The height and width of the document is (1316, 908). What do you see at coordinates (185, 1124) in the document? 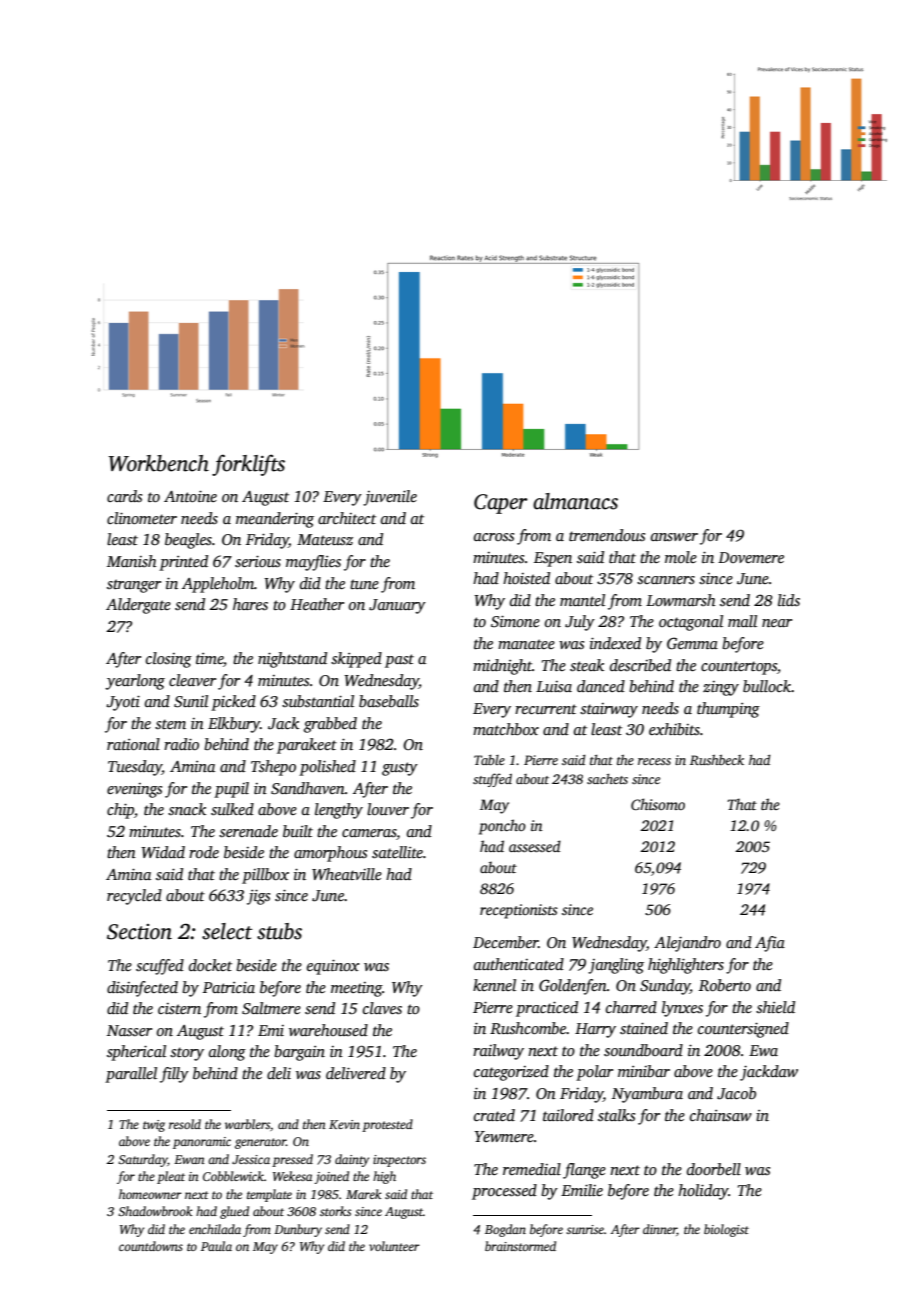
I see `resold` at bounding box center [185, 1124].
